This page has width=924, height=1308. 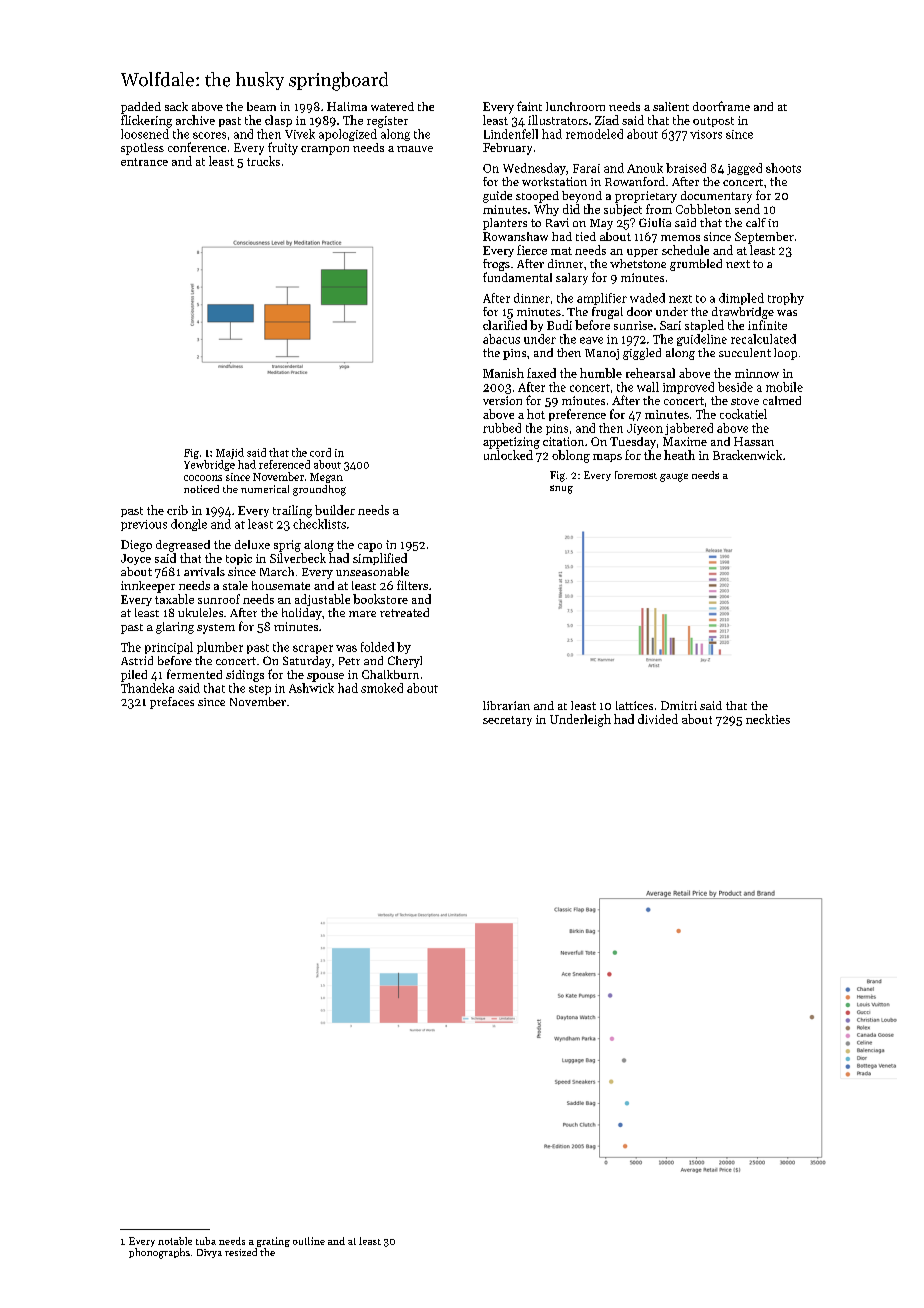 I want to click on step, so click(x=260, y=690).
